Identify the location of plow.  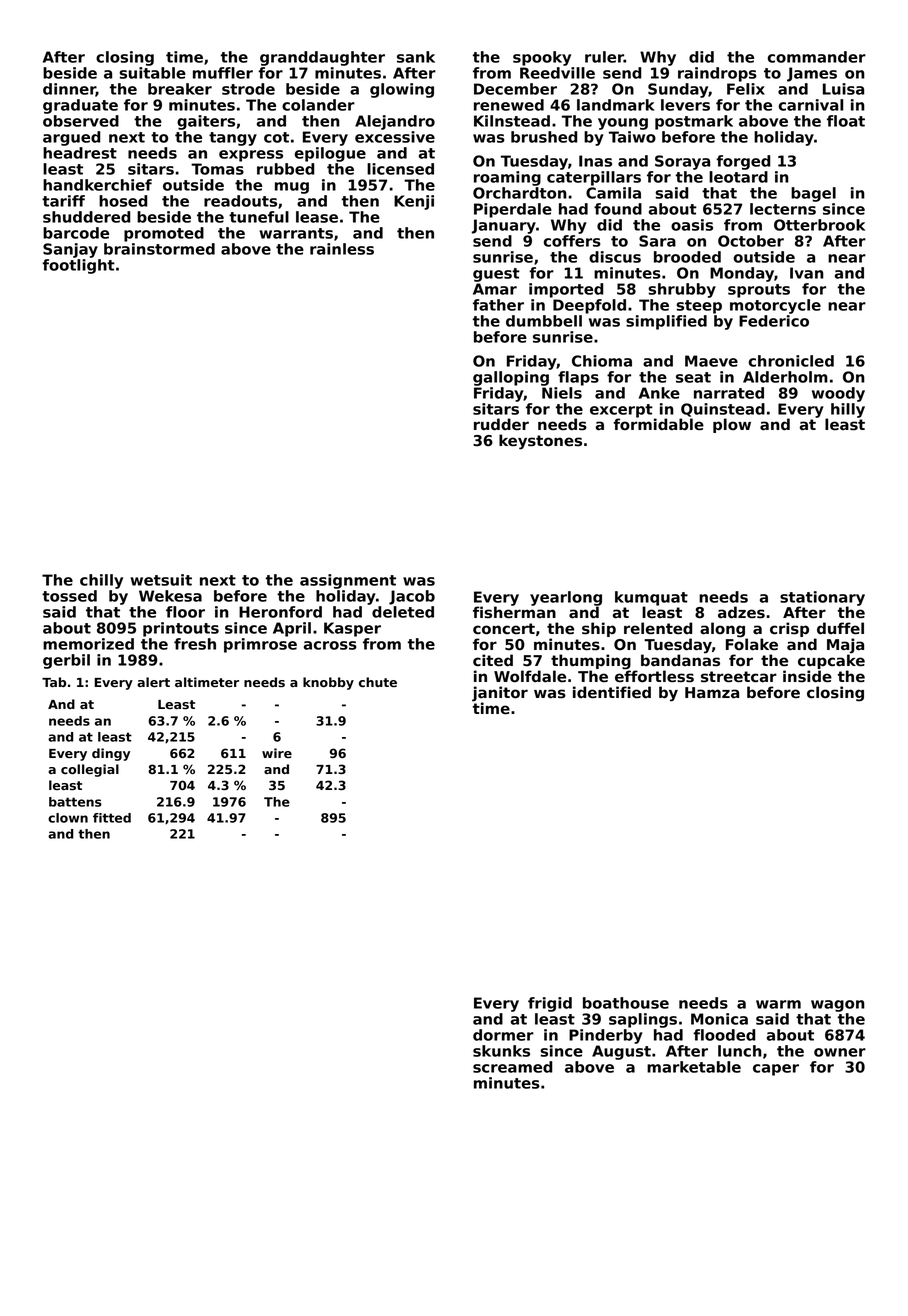
(732, 425).
